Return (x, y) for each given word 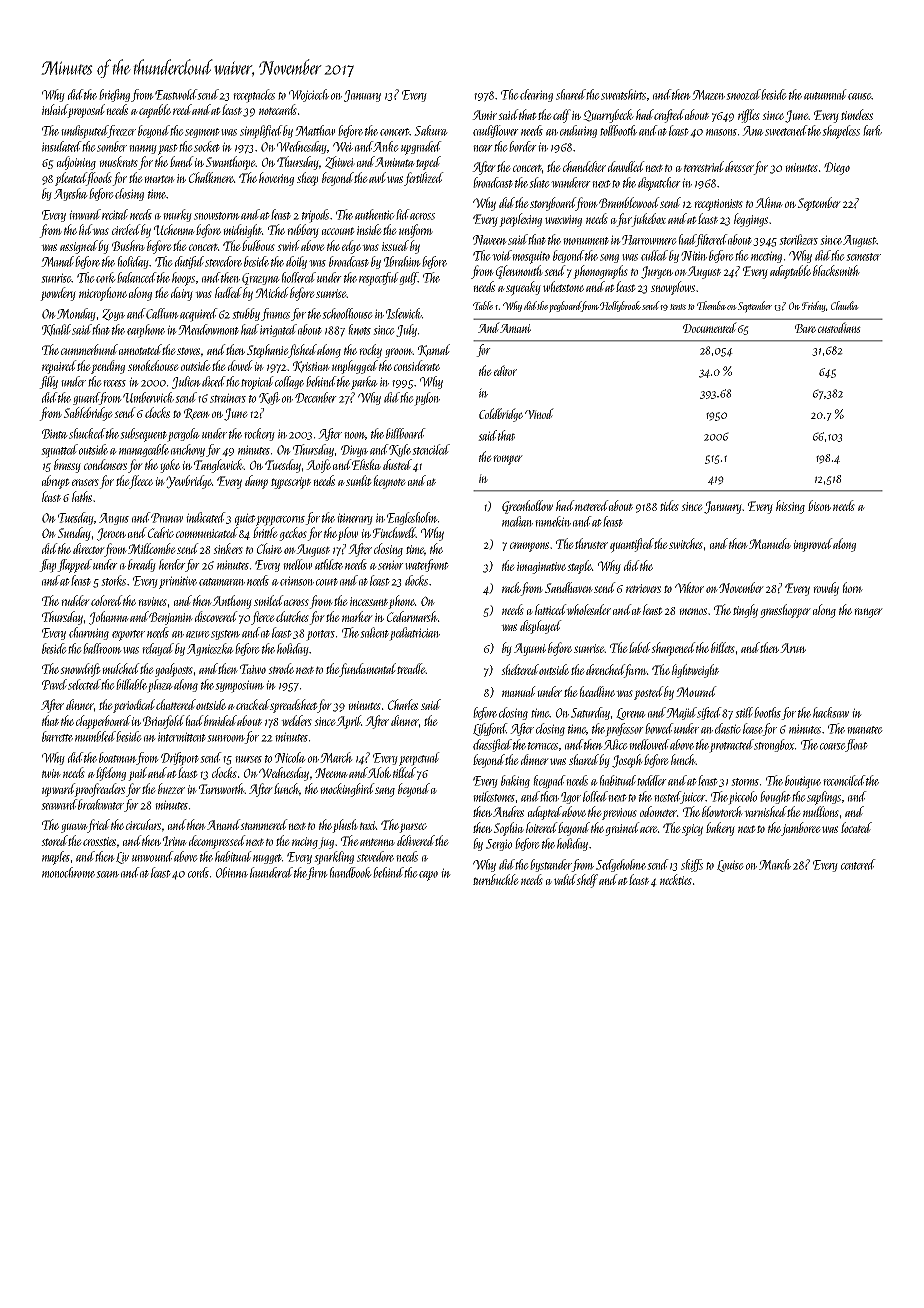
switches (686, 543)
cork (106, 277)
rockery (259, 434)
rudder (75, 600)
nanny (143, 149)
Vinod (539, 413)
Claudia (845, 305)
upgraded (421, 148)
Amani (515, 328)
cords (198, 872)
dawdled (626, 166)
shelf (587, 881)
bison (819, 505)
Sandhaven (569, 587)
